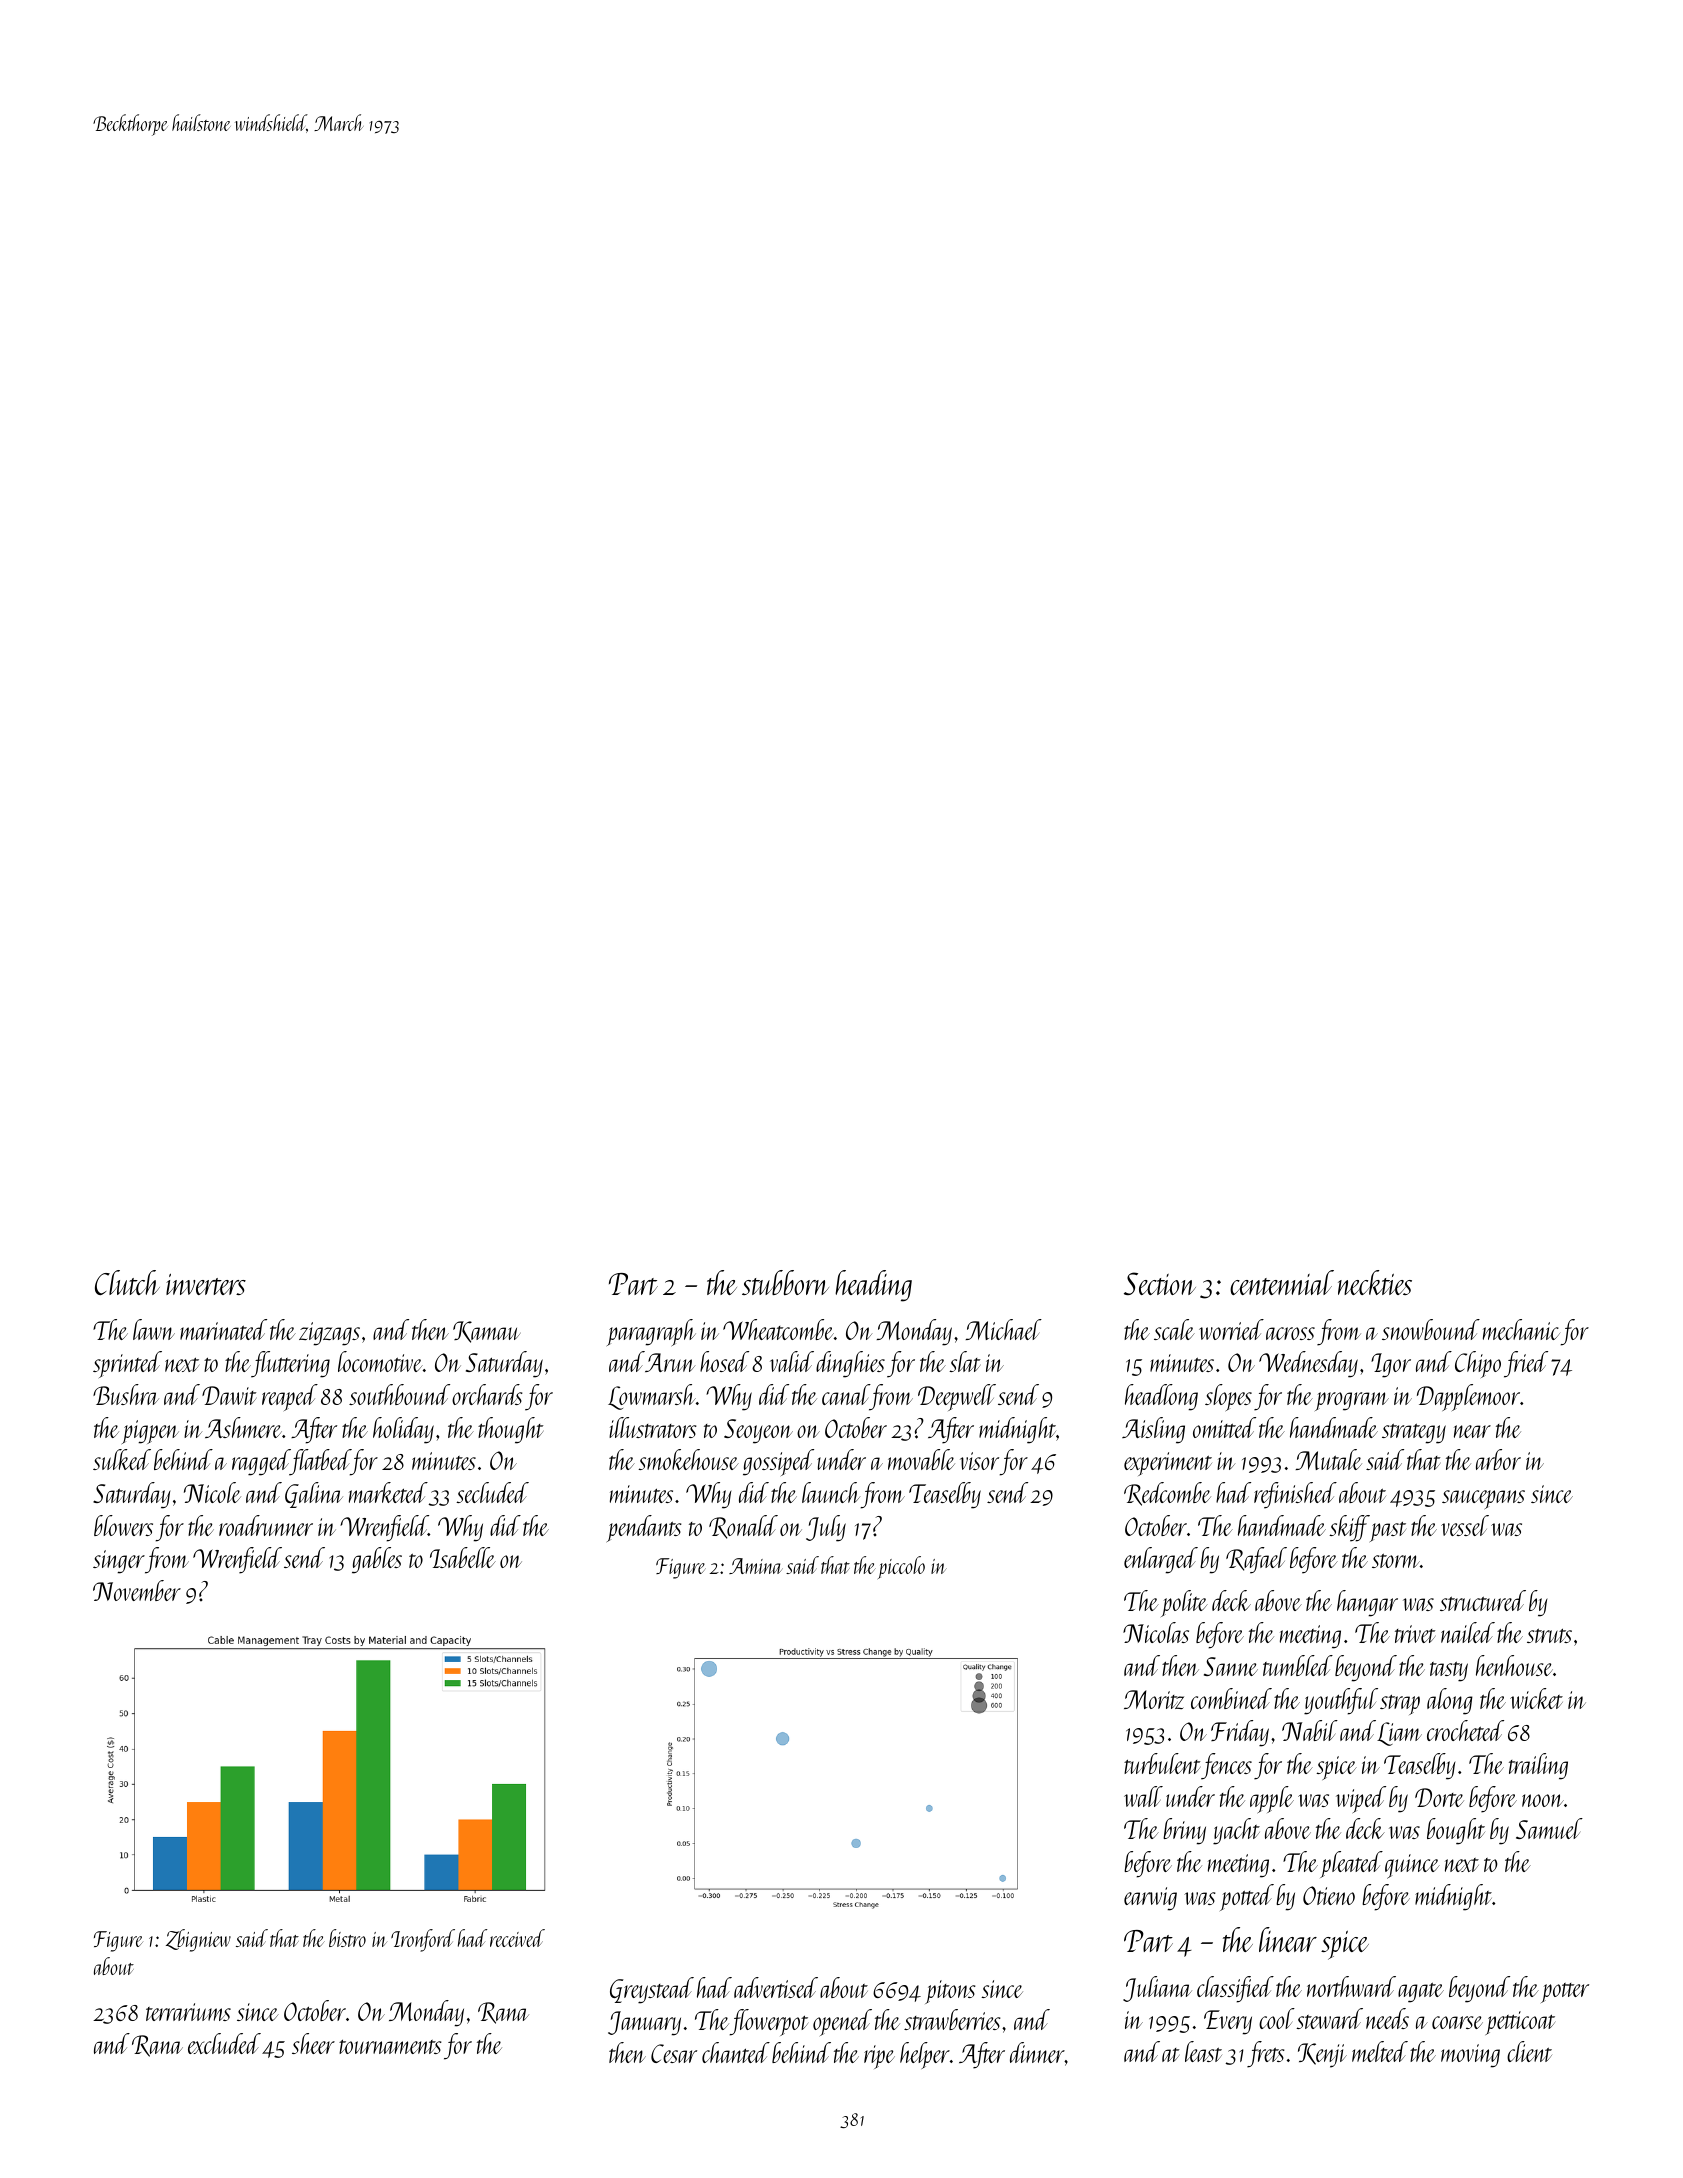 This document has height=2178, width=1683. I want to click on secluded, so click(492, 1492).
